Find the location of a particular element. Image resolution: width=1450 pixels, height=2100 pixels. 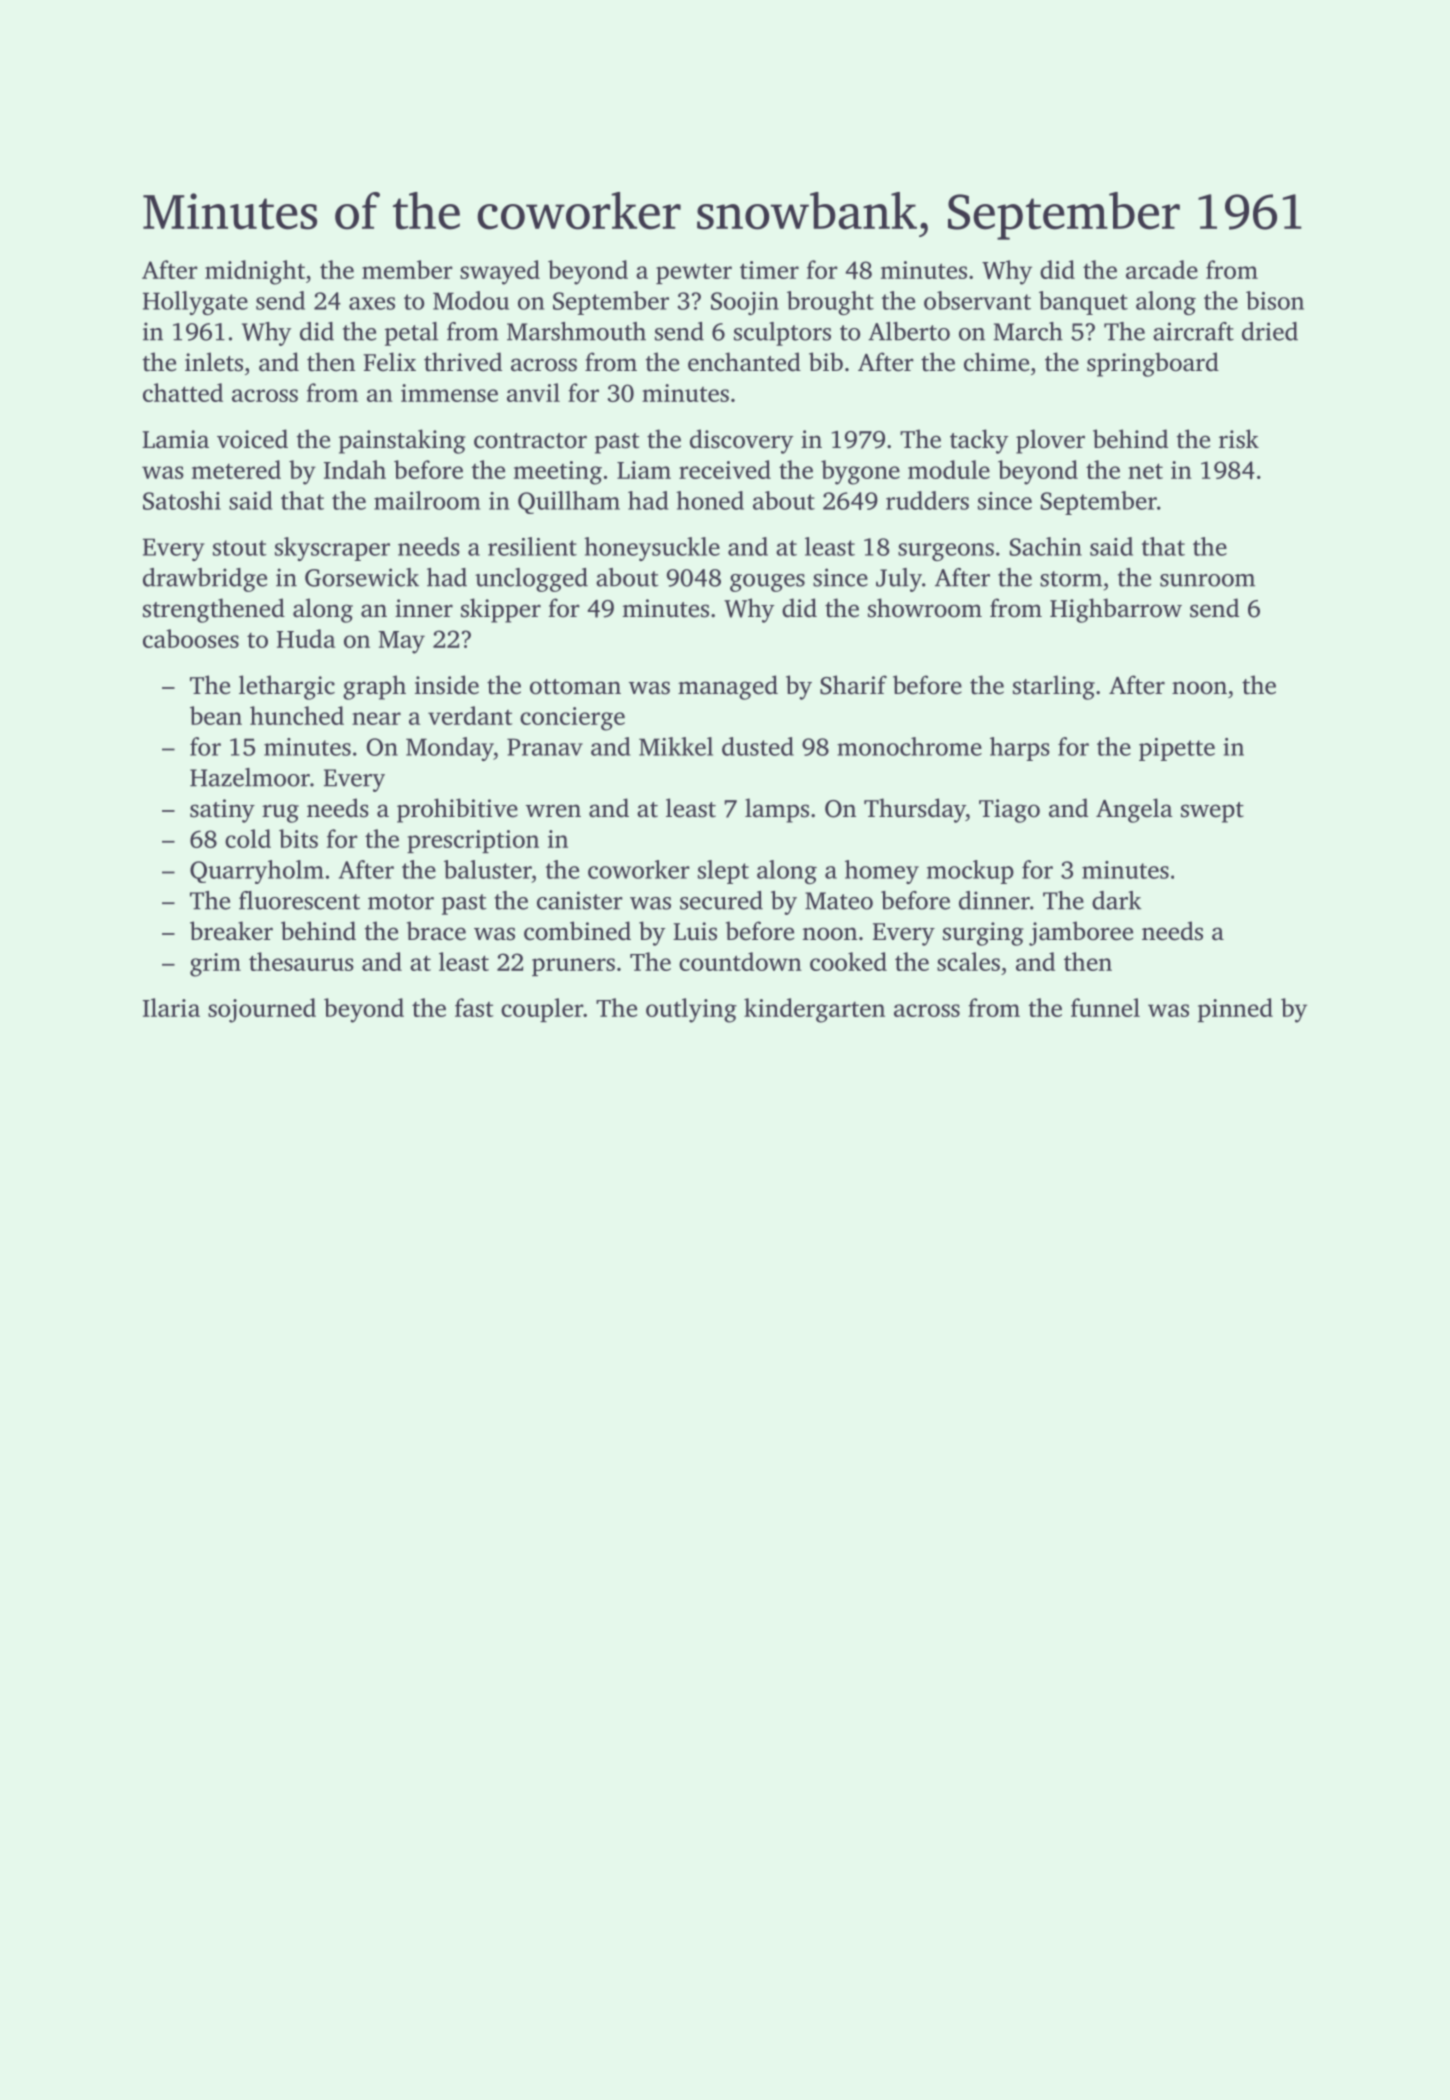

swept is located at coordinates (1212, 812).
